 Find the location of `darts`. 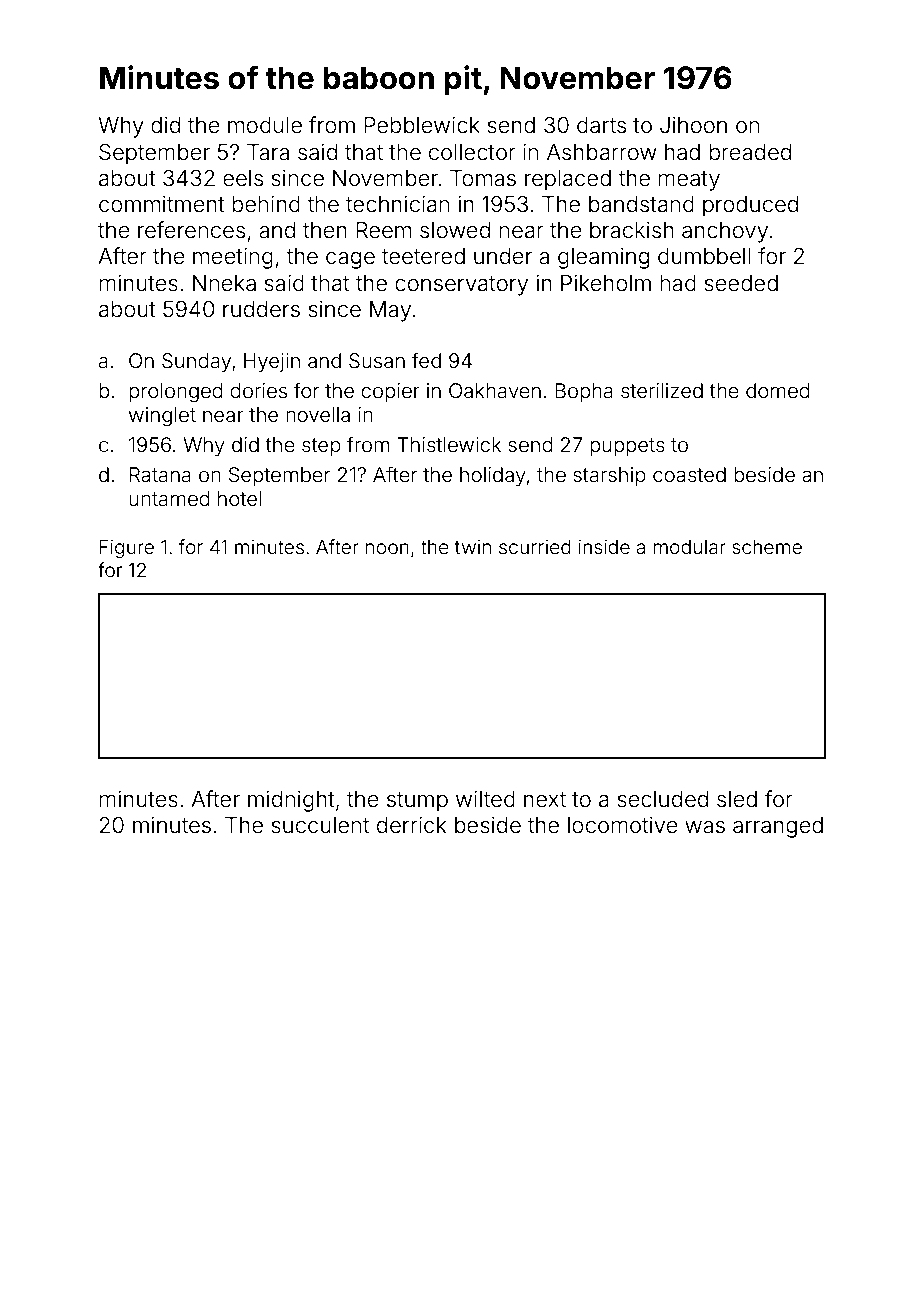

darts is located at coordinates (601, 125).
